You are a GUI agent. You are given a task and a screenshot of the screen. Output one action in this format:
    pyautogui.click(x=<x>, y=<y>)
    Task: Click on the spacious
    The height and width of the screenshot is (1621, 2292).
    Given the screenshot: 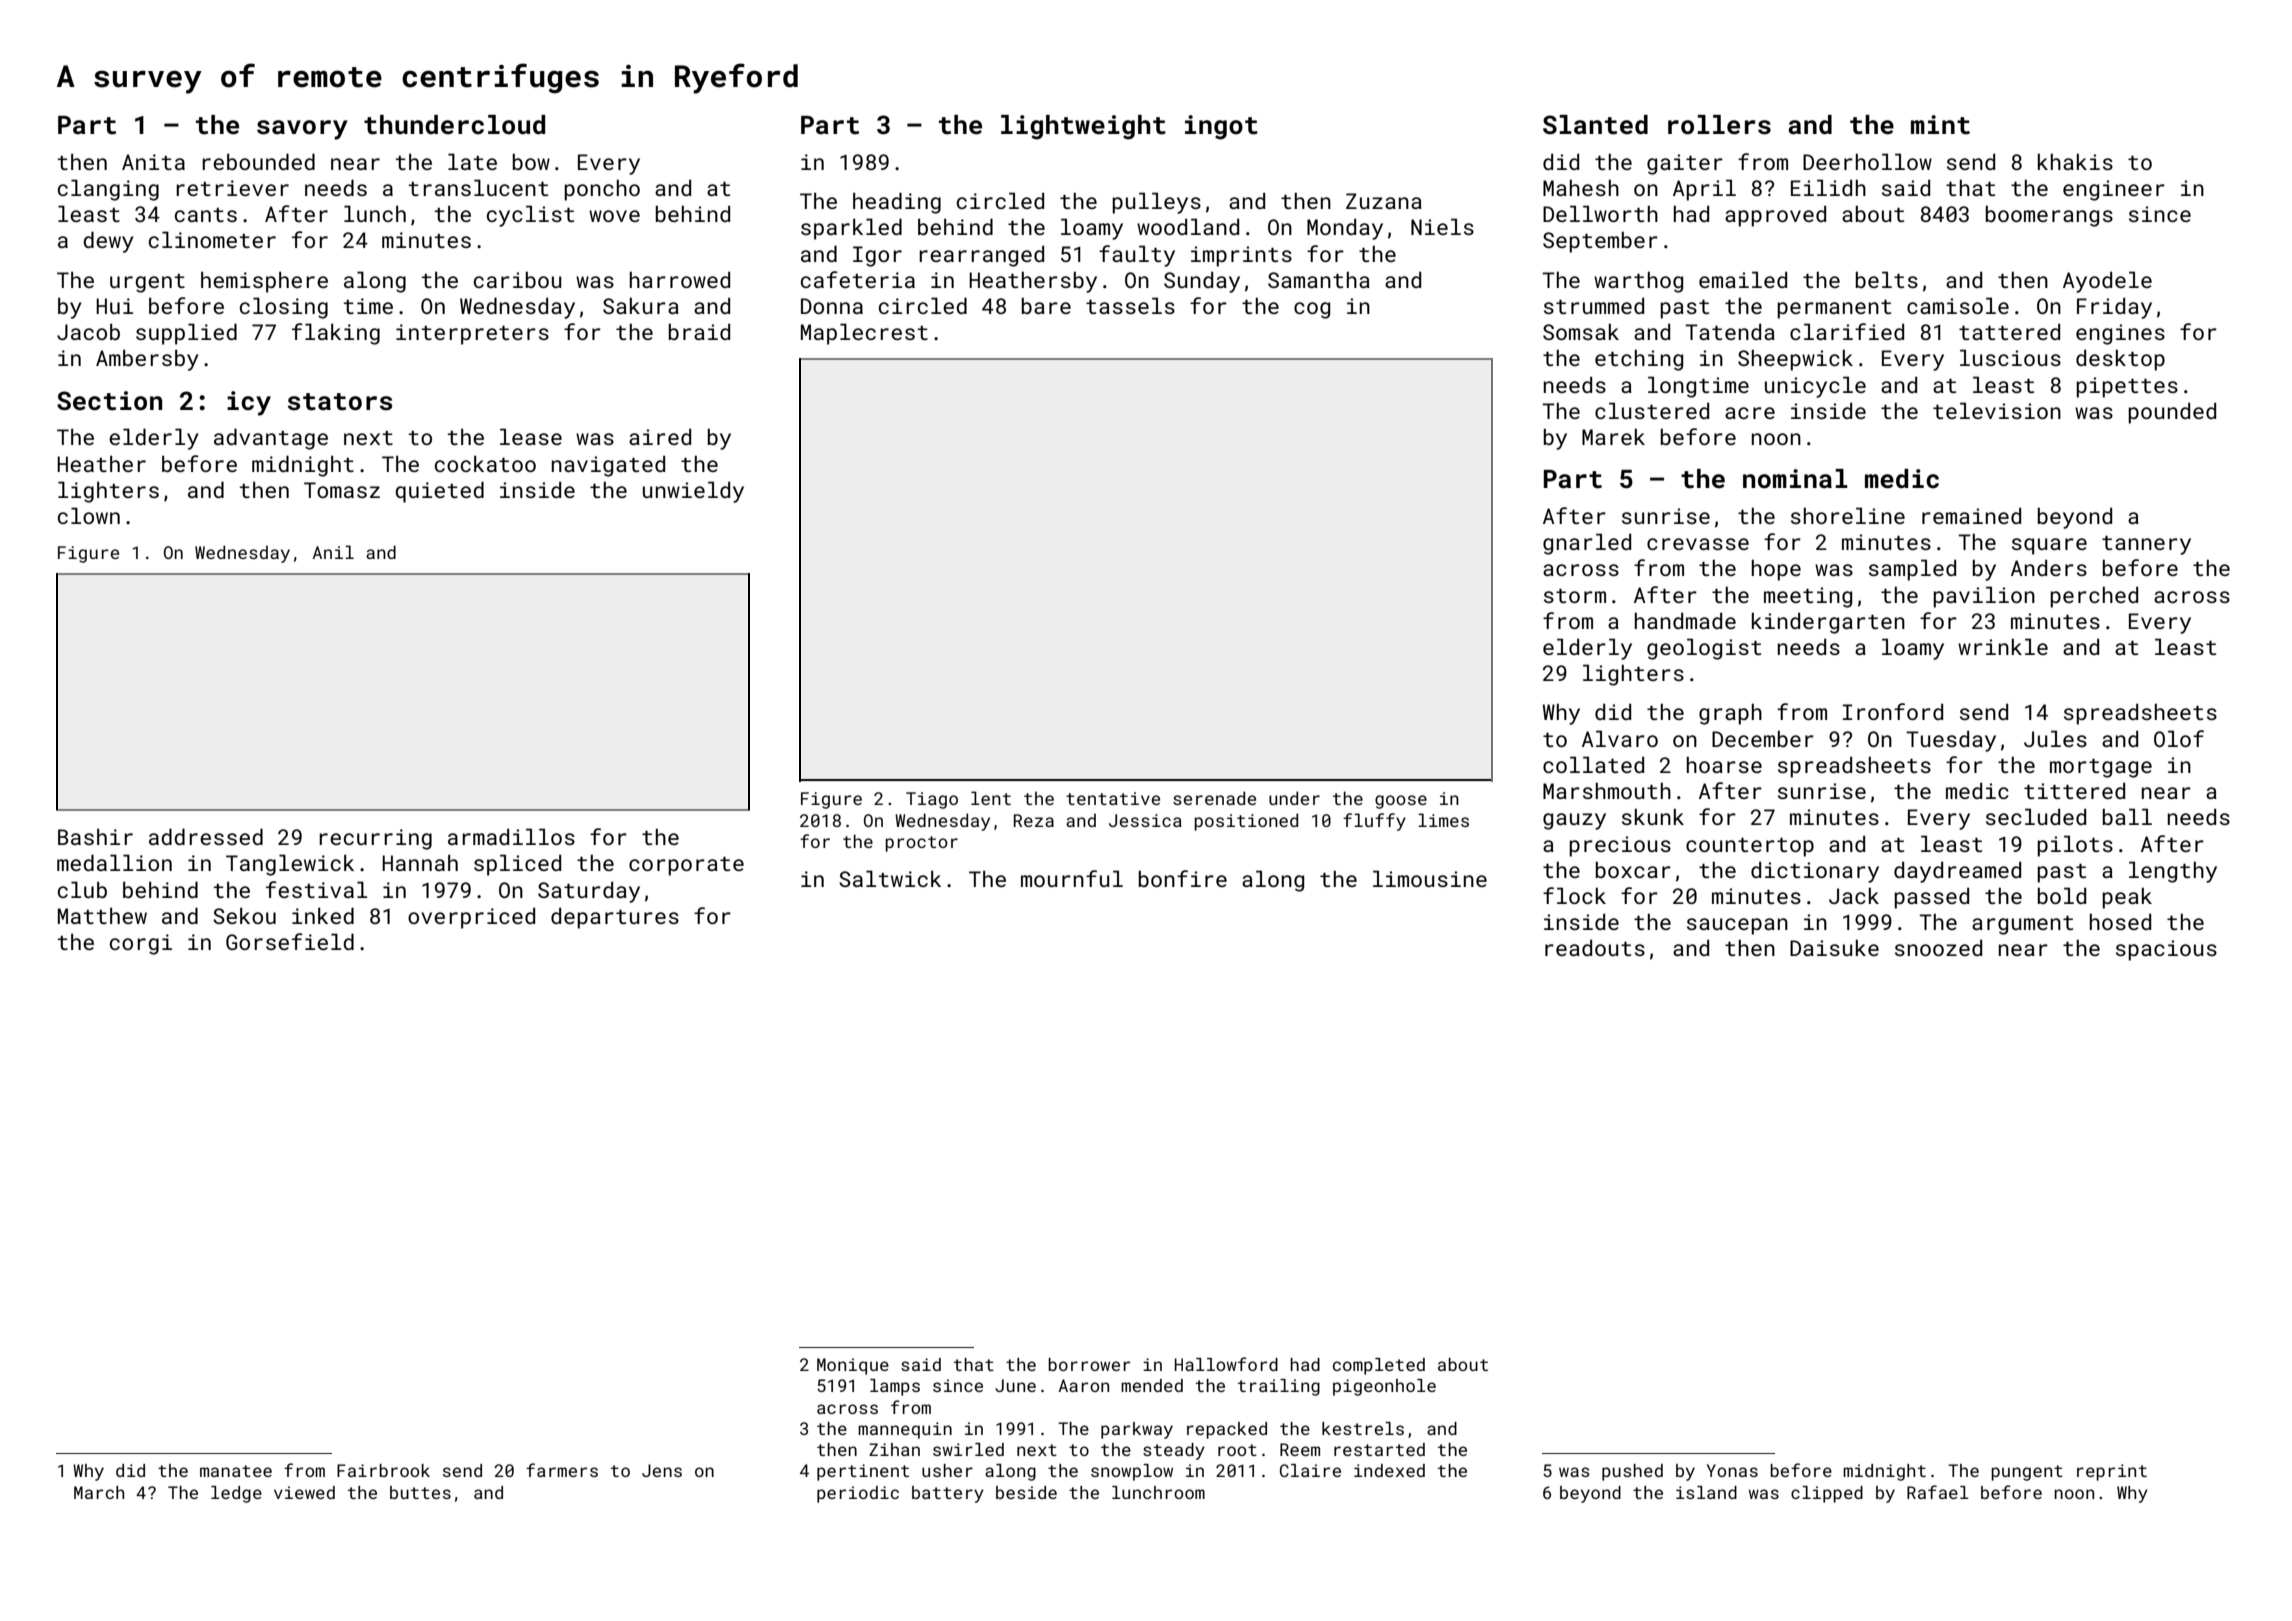 What is the action you would take?
    pyautogui.click(x=2166, y=950)
